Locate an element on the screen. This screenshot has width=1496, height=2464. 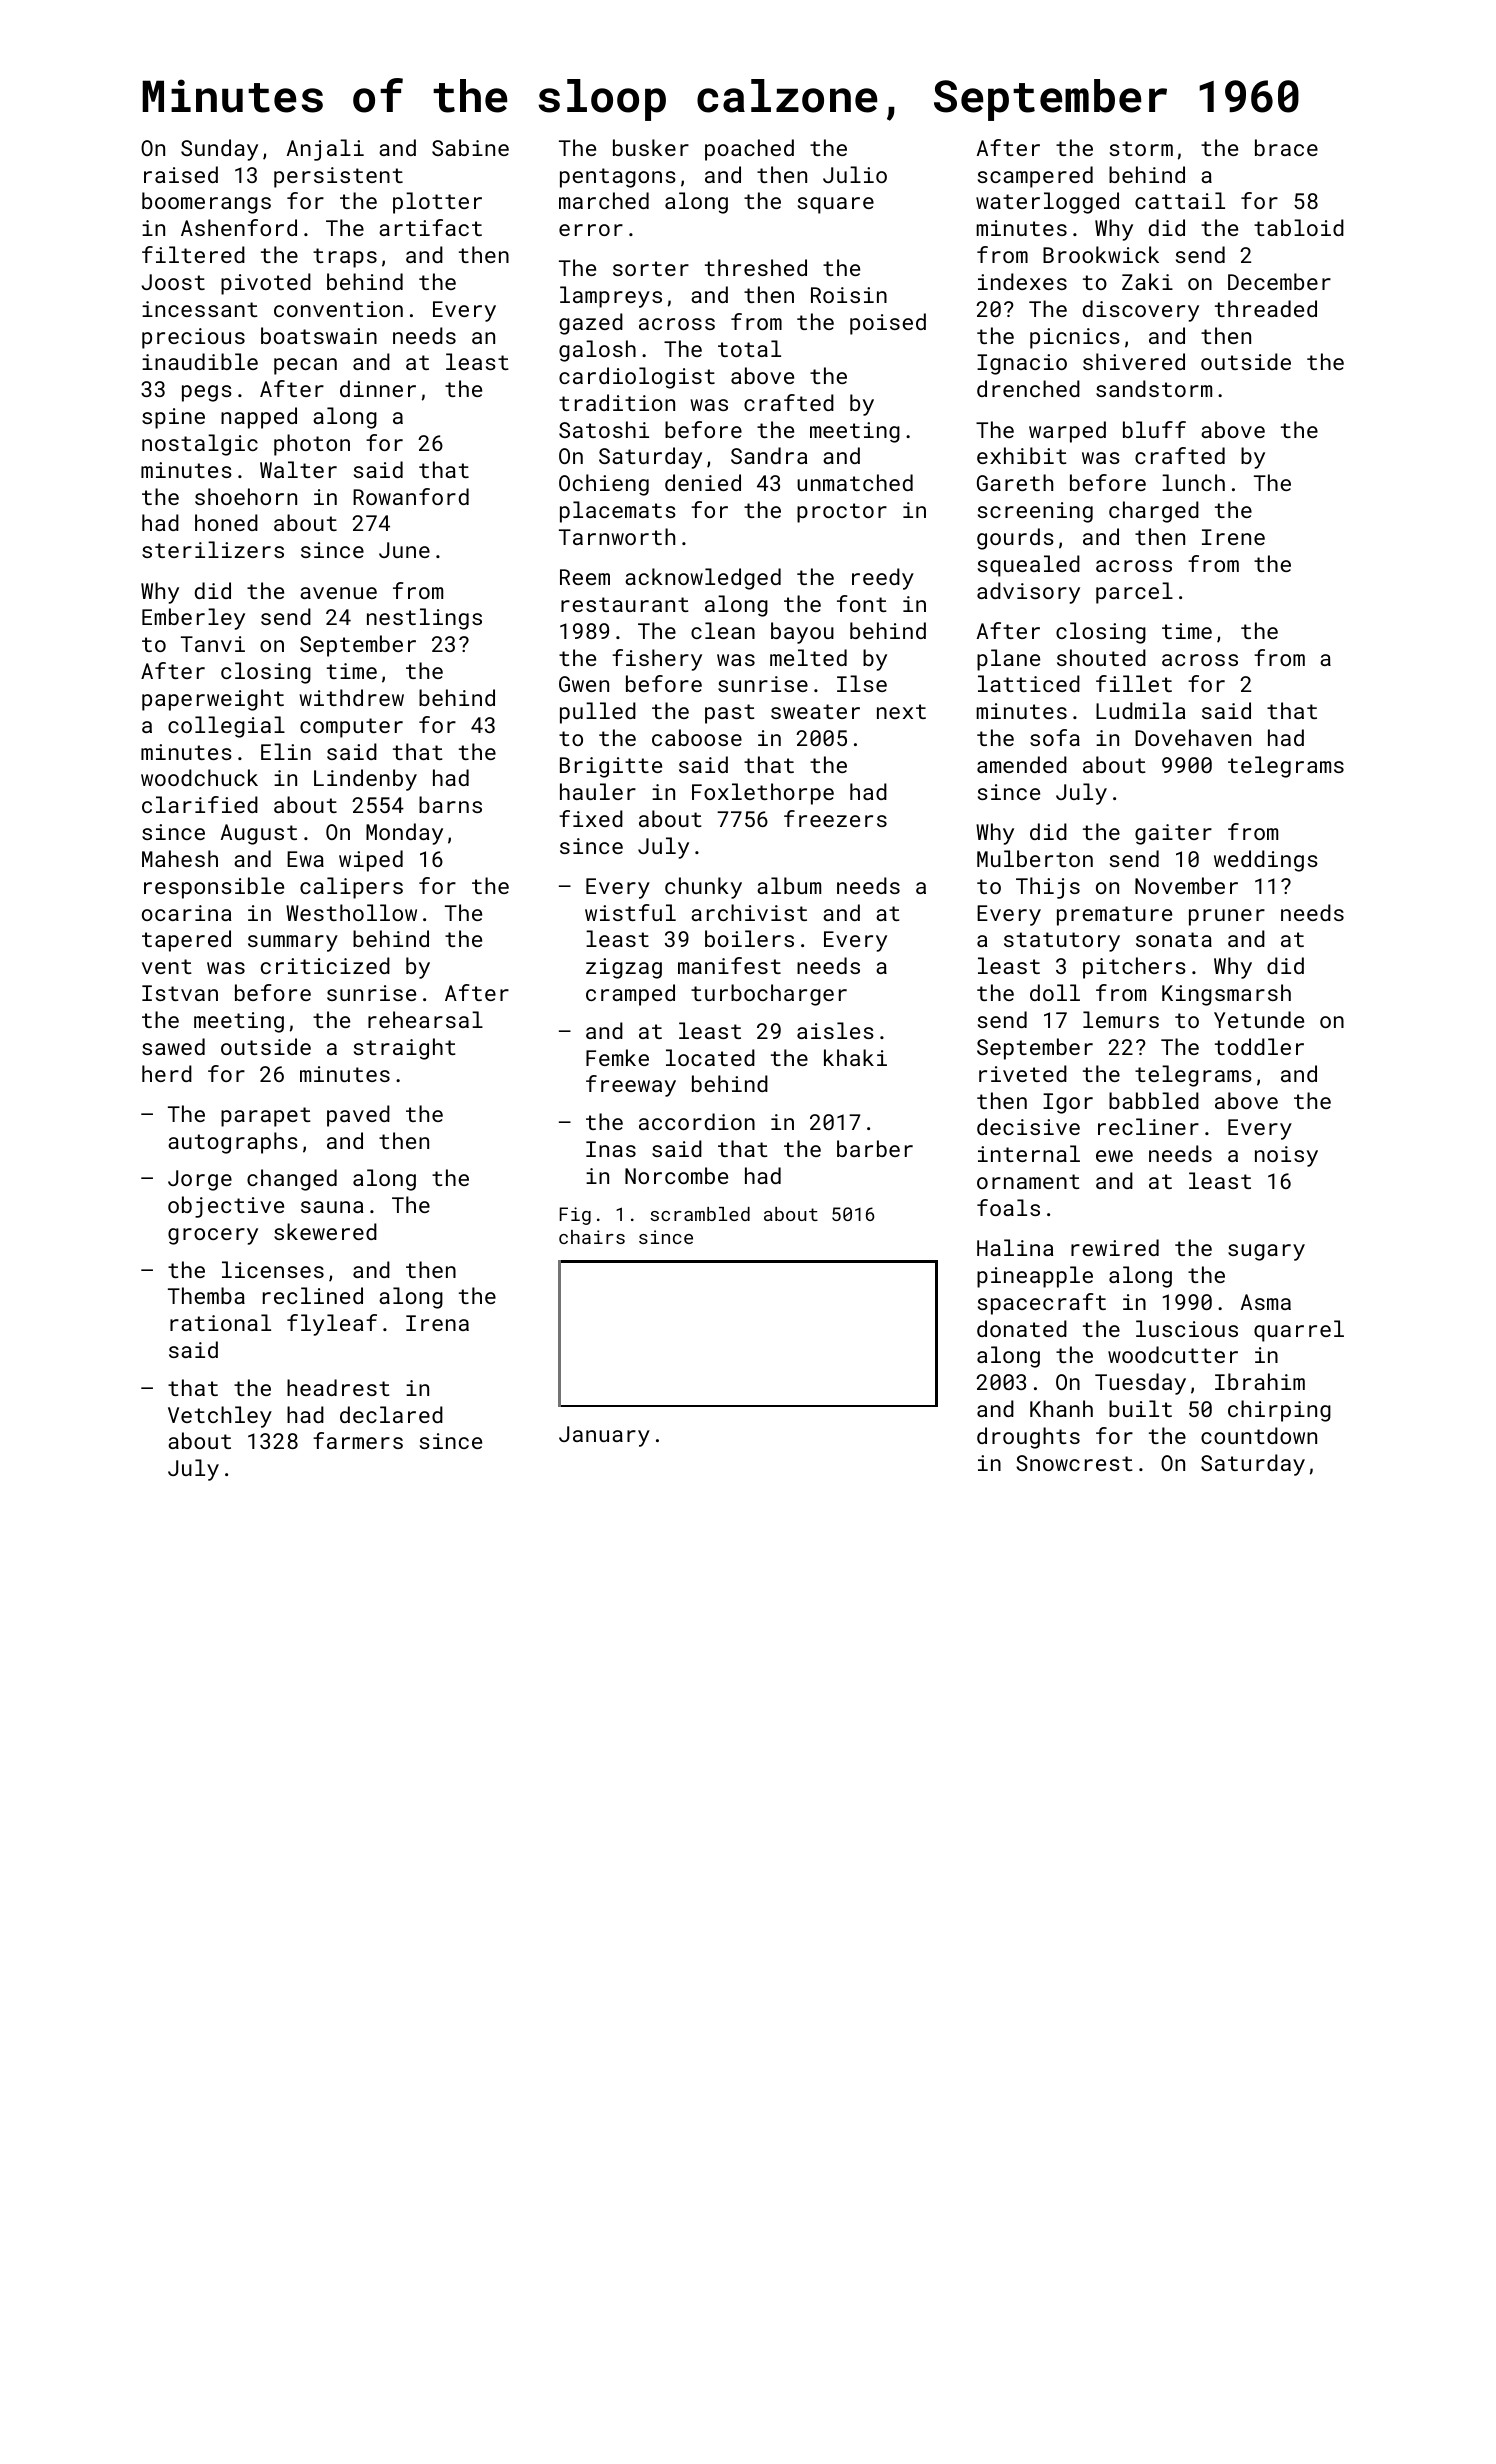
artifact is located at coordinates (430, 227).
